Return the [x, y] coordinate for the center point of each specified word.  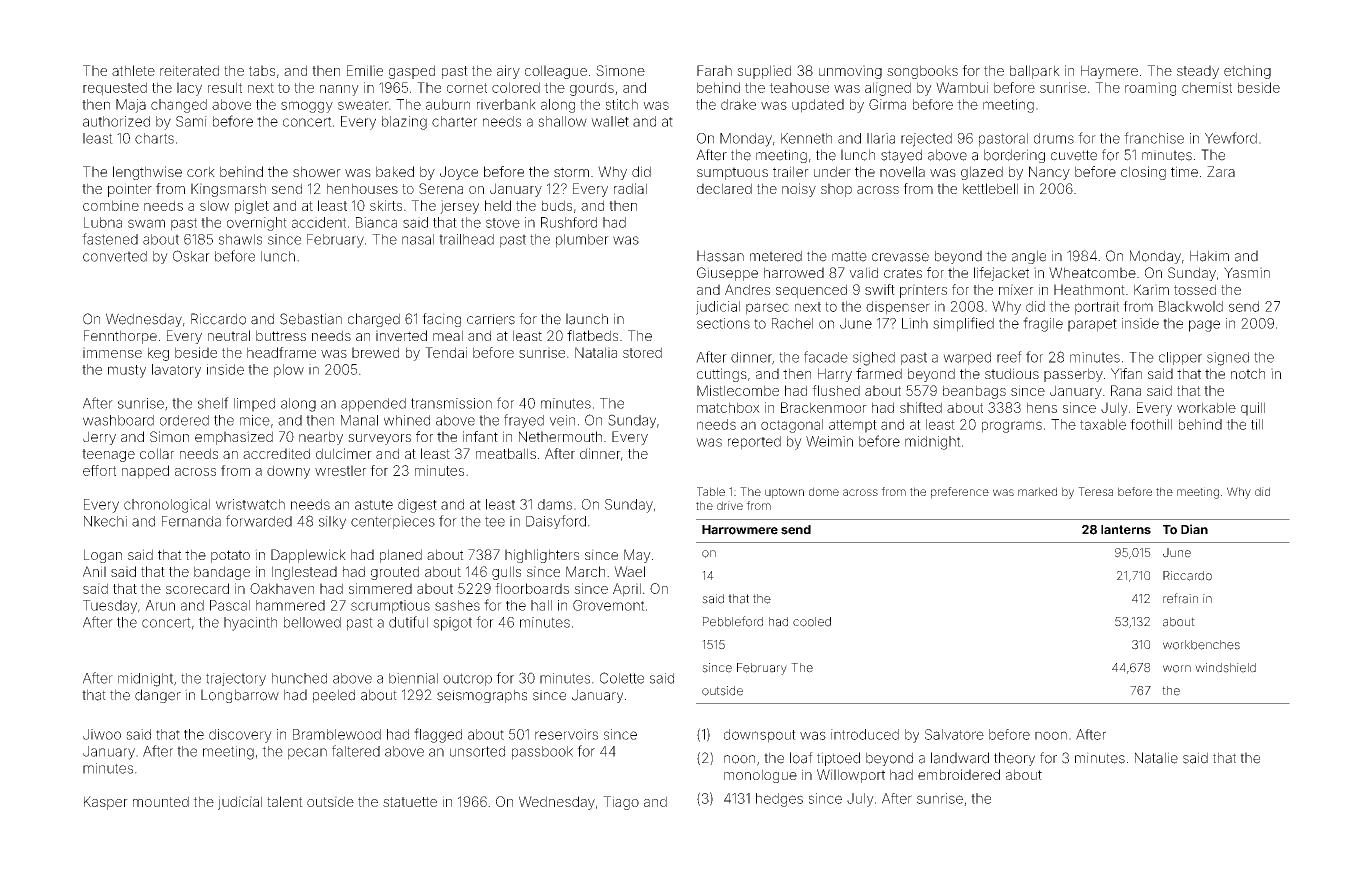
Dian [1194, 529]
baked [395, 171]
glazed [982, 173]
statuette [410, 802]
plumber [582, 241]
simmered [380, 588]
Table [711, 491]
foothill [1151, 424]
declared [724, 188]
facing [441, 320]
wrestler [341, 470]
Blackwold [1191, 306]
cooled [812, 622]
